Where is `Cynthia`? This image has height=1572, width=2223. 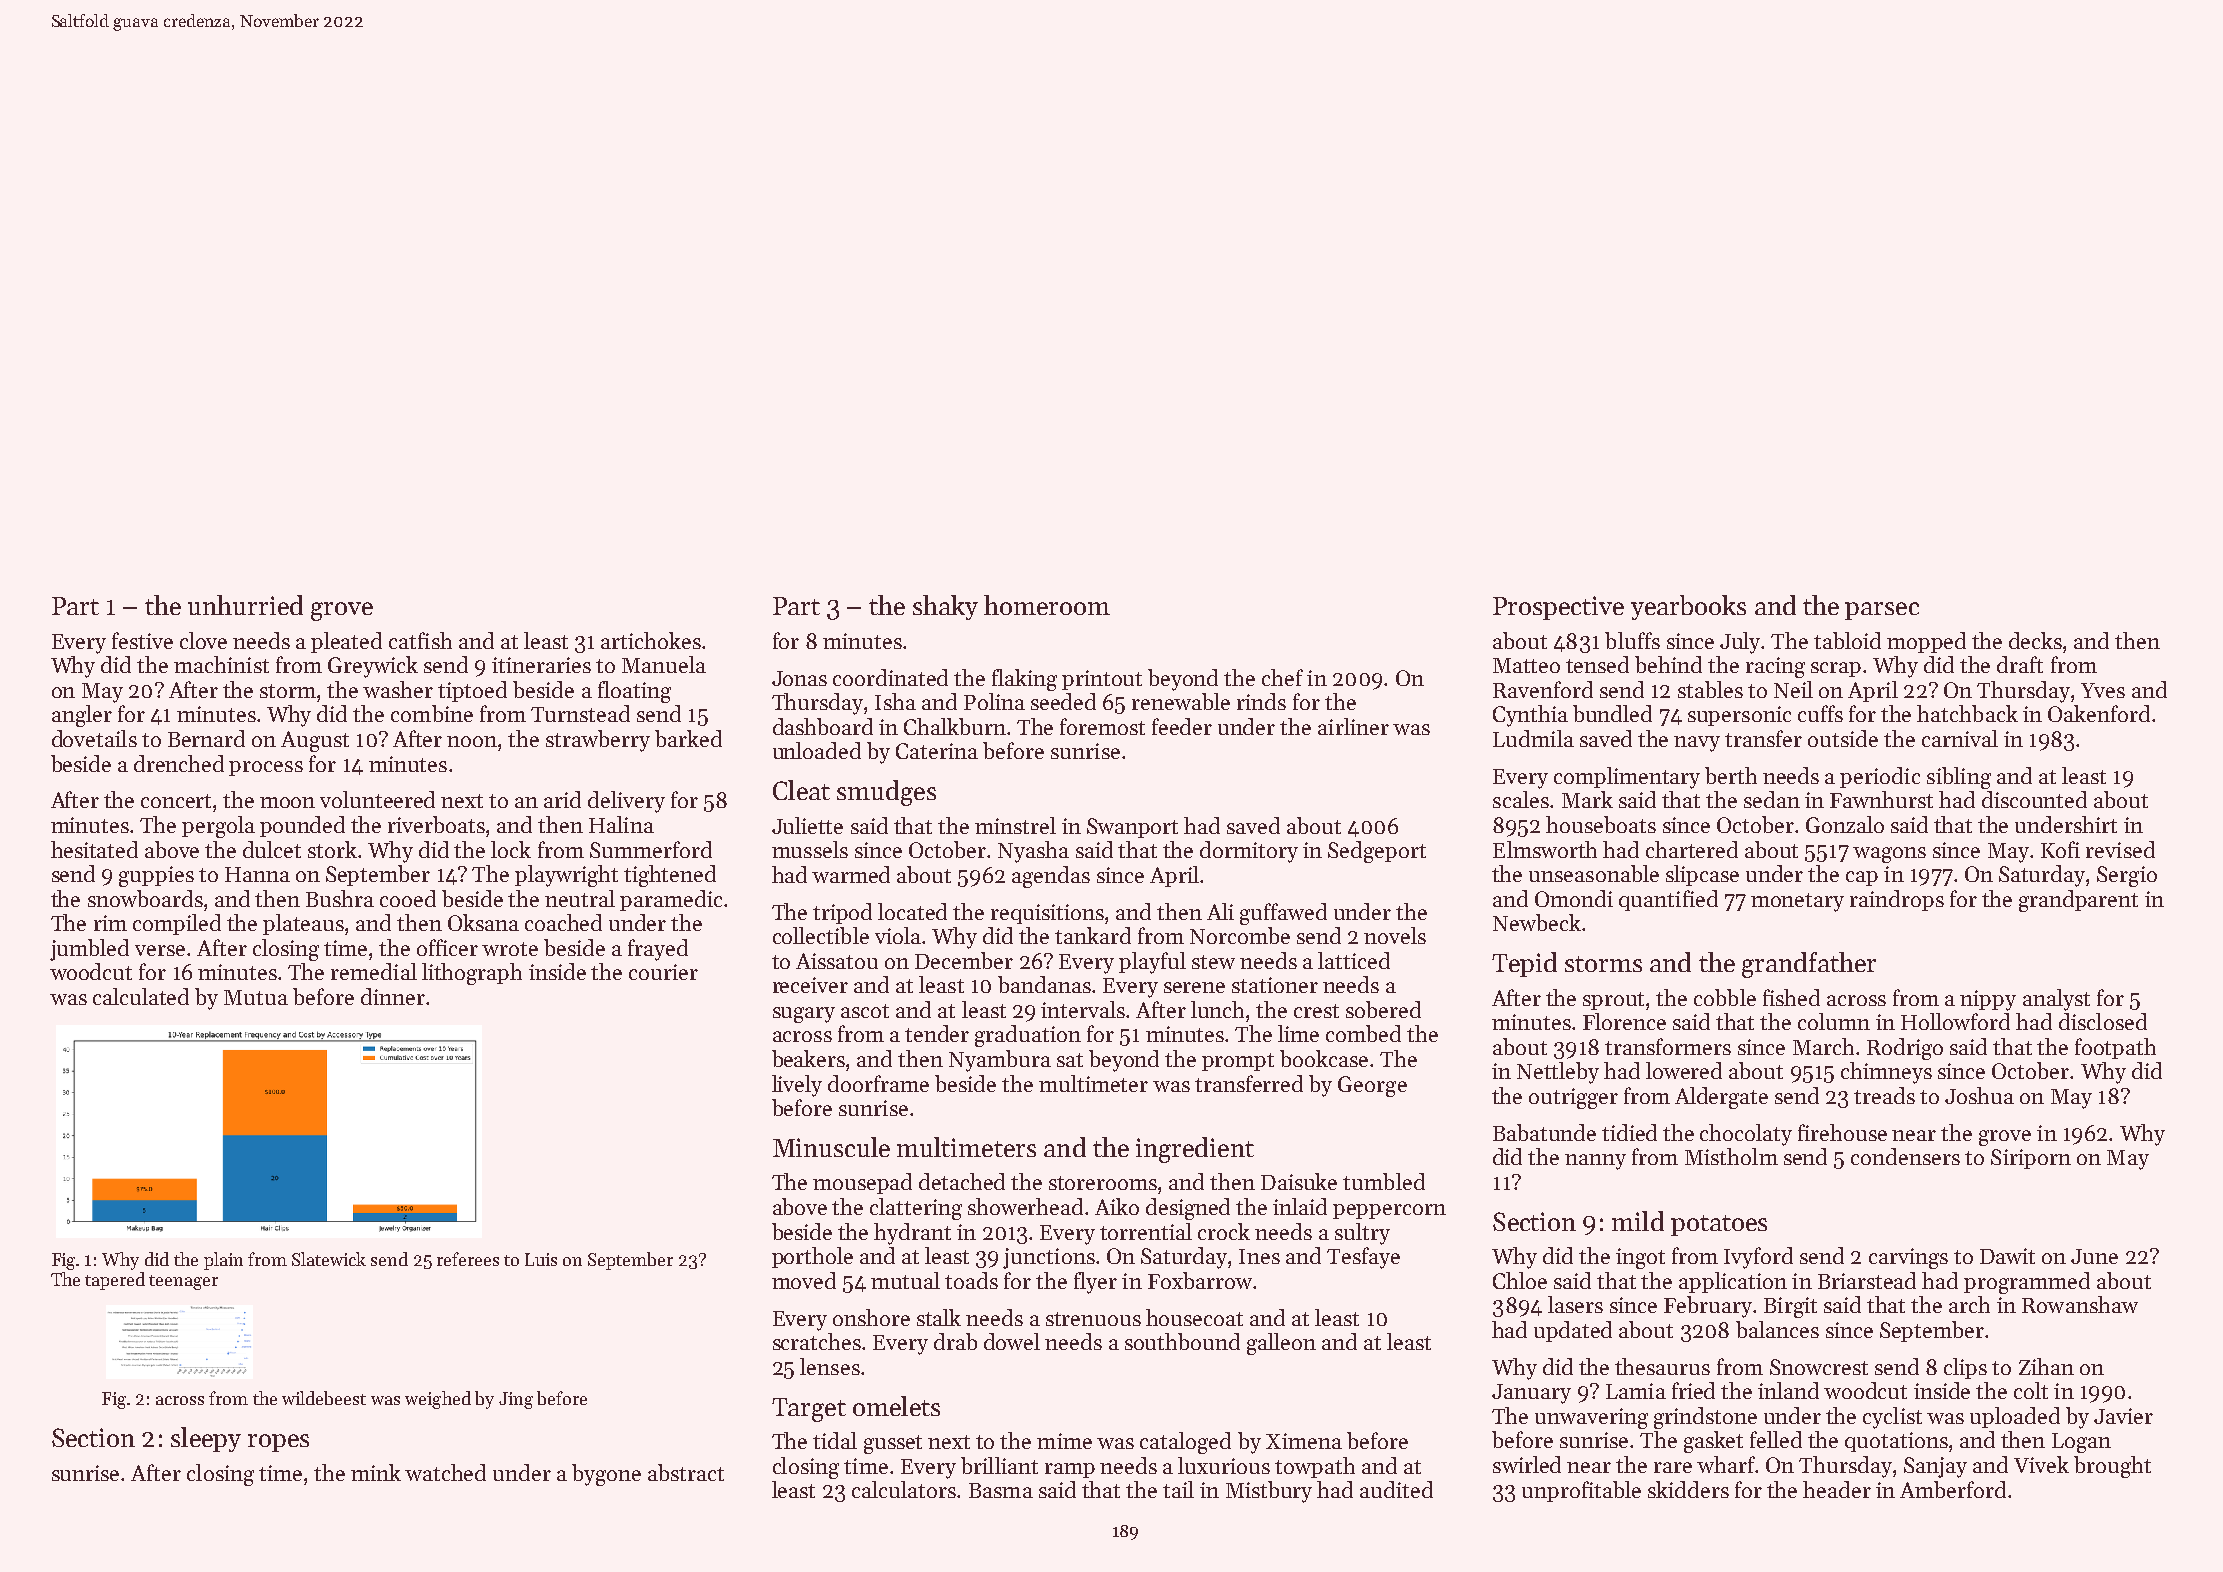 Cynthia is located at coordinates (1530, 716).
